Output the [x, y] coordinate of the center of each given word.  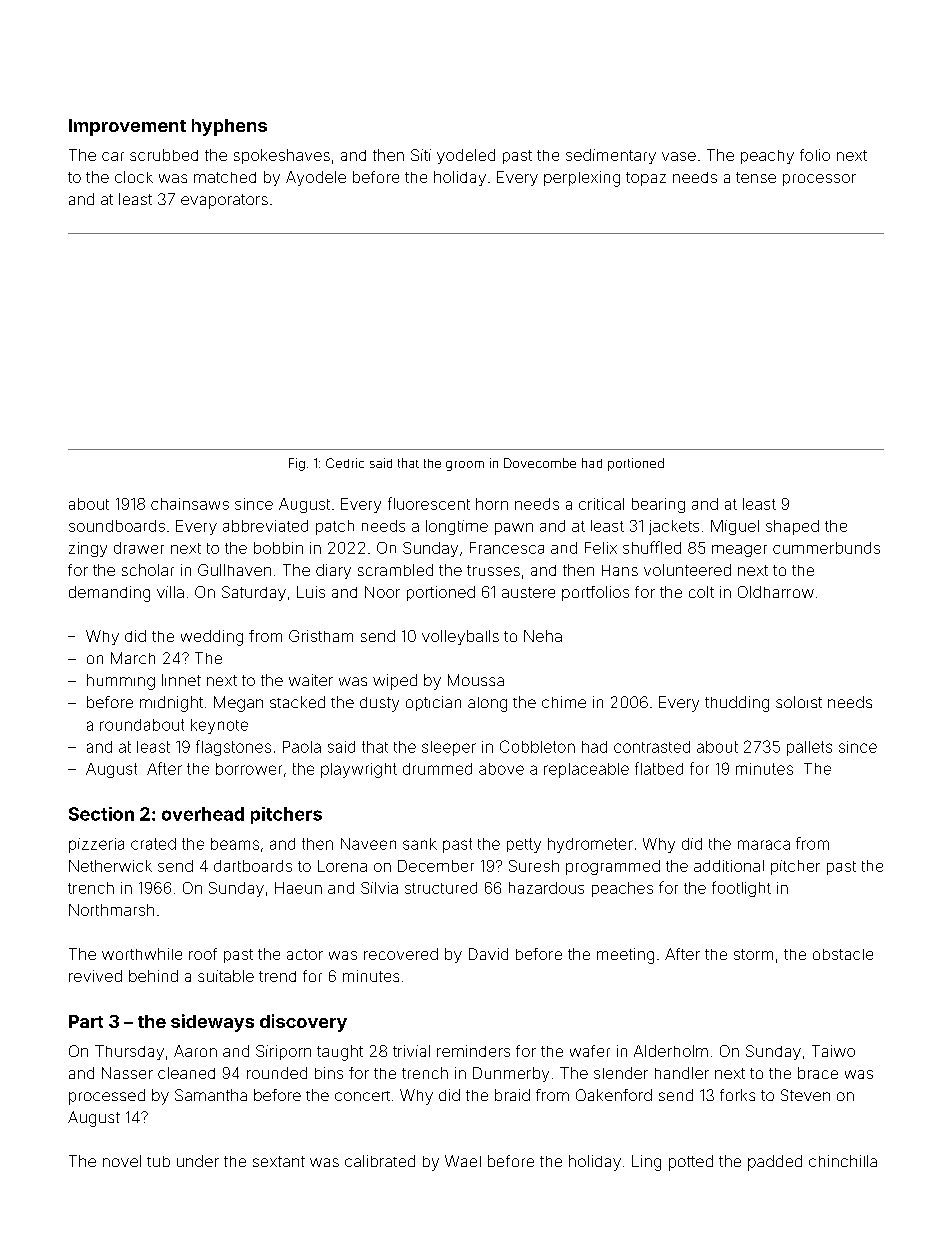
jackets [674, 527]
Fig [297, 464]
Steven [805, 1095]
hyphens [229, 127]
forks [737, 1095]
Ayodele [316, 178]
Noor [382, 592]
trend [277, 976]
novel [122, 1161]
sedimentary [611, 156]
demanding [109, 594]
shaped [792, 527]
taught [340, 1053]
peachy [767, 157]
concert [362, 1096]
